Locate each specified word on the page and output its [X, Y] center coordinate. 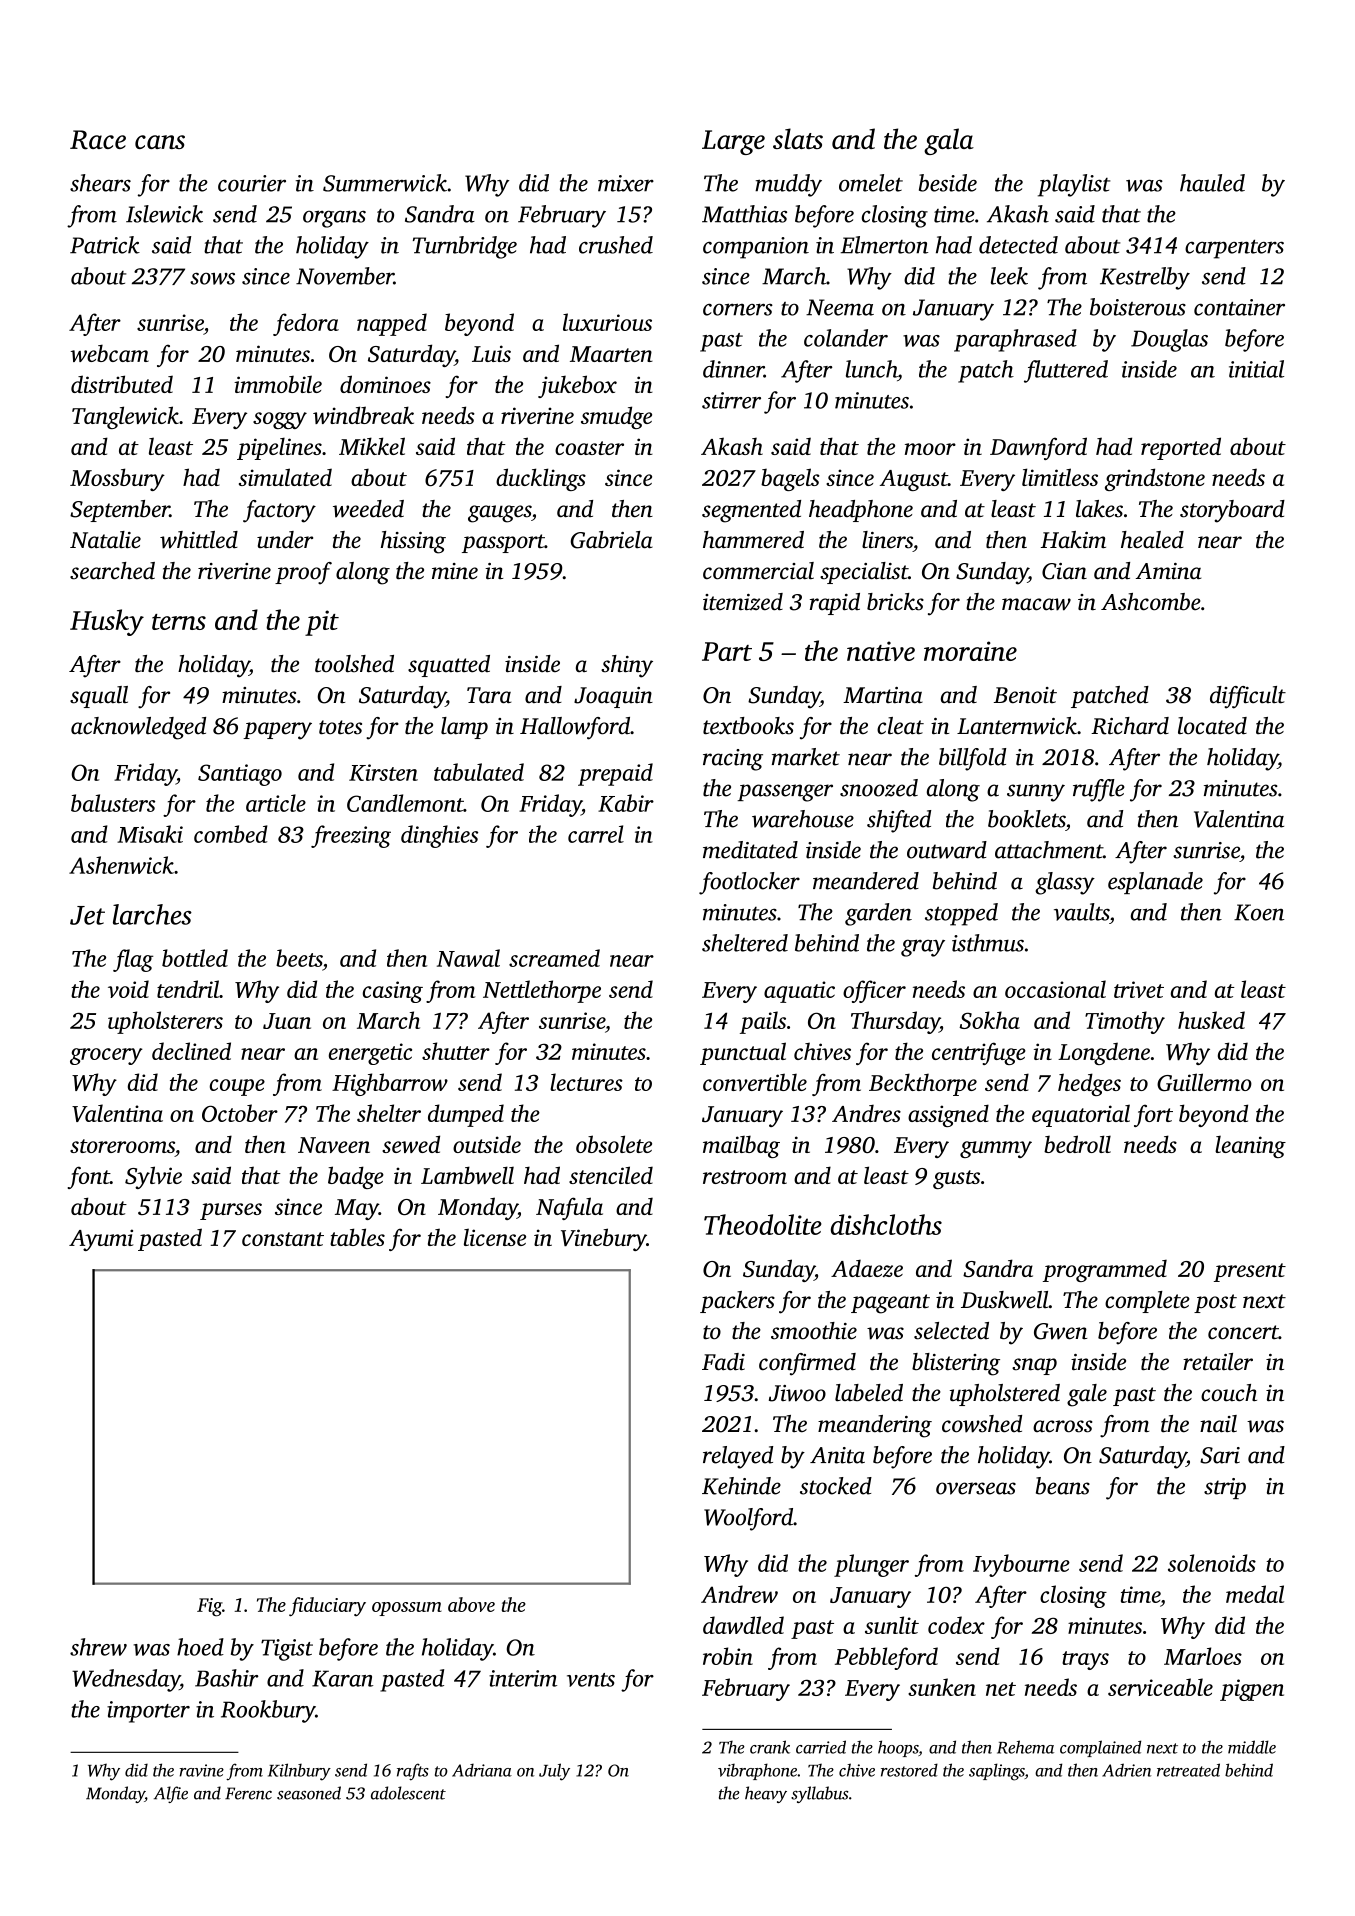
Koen [1259, 912]
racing [733, 760]
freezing [351, 836]
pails [763, 1022]
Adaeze [867, 1268]
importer [148, 1712]
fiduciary [327, 1607]
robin [728, 1656]
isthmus [988, 943]
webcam [110, 353]
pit [322, 623]
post [1215, 1303]
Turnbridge [465, 247]
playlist [1074, 185]
